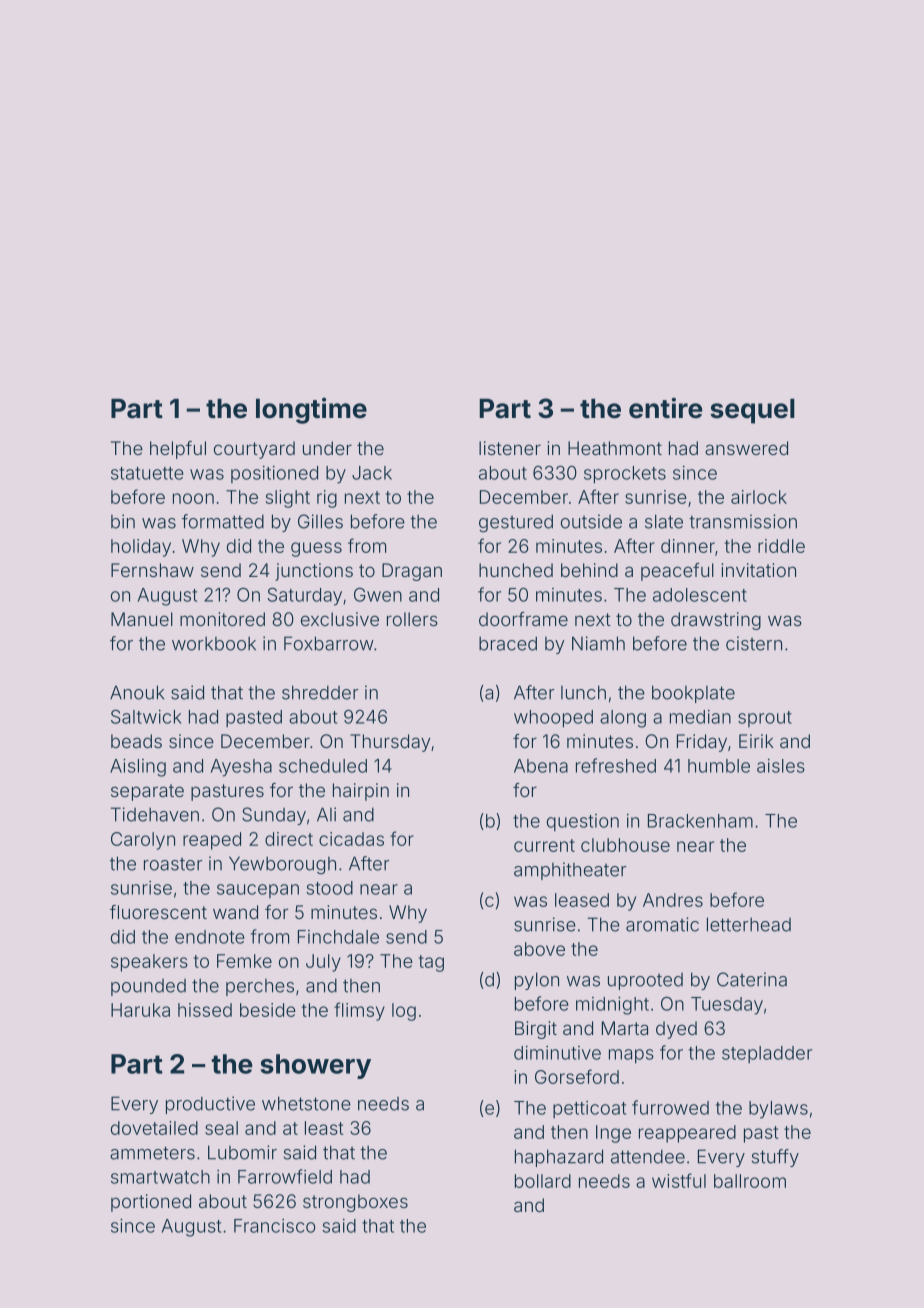 The image size is (924, 1308). What do you see at coordinates (553, 719) in the screenshot?
I see `whooped` at bounding box center [553, 719].
